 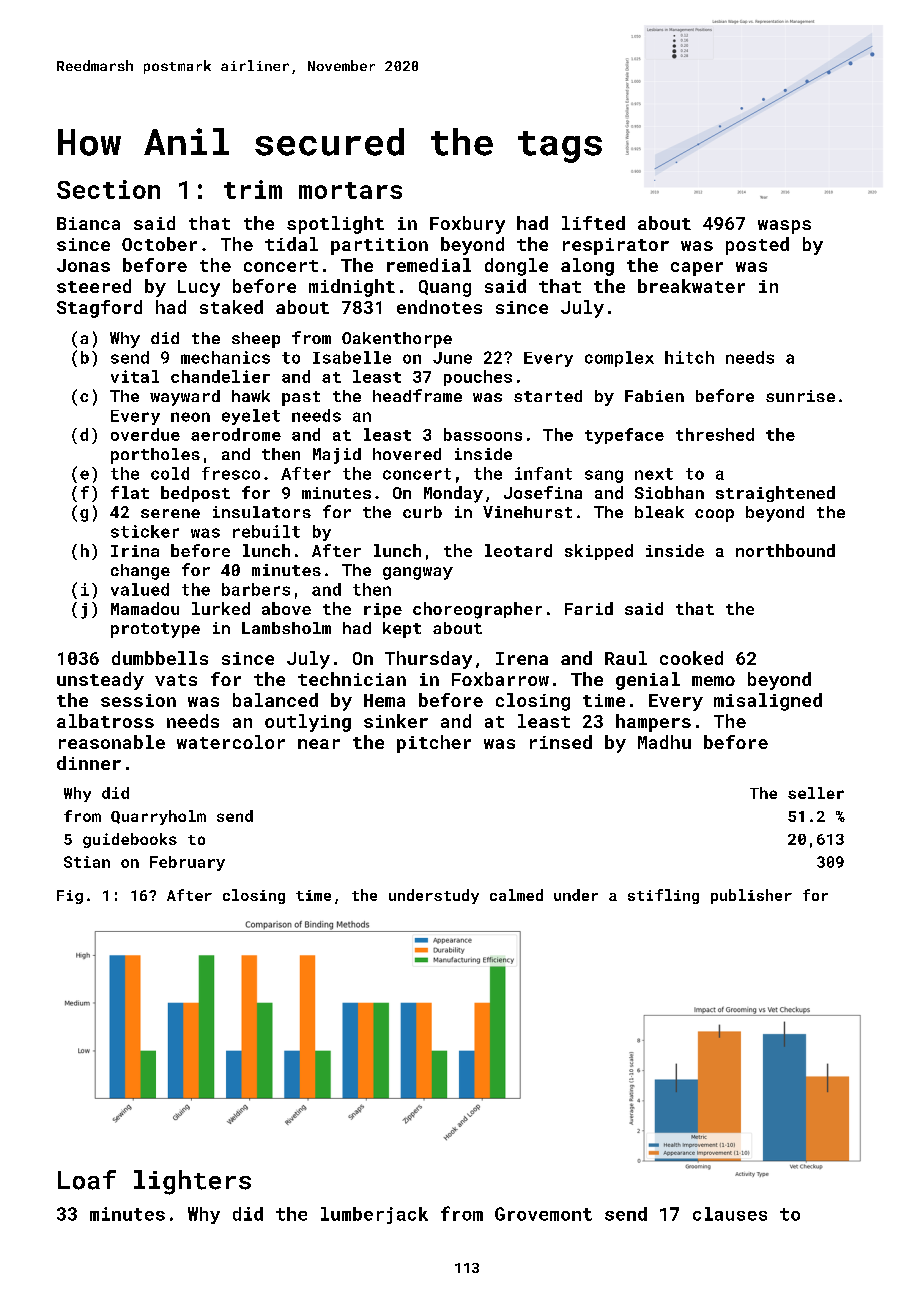 What do you see at coordinates (816, 793) in the document?
I see `seller` at bounding box center [816, 793].
